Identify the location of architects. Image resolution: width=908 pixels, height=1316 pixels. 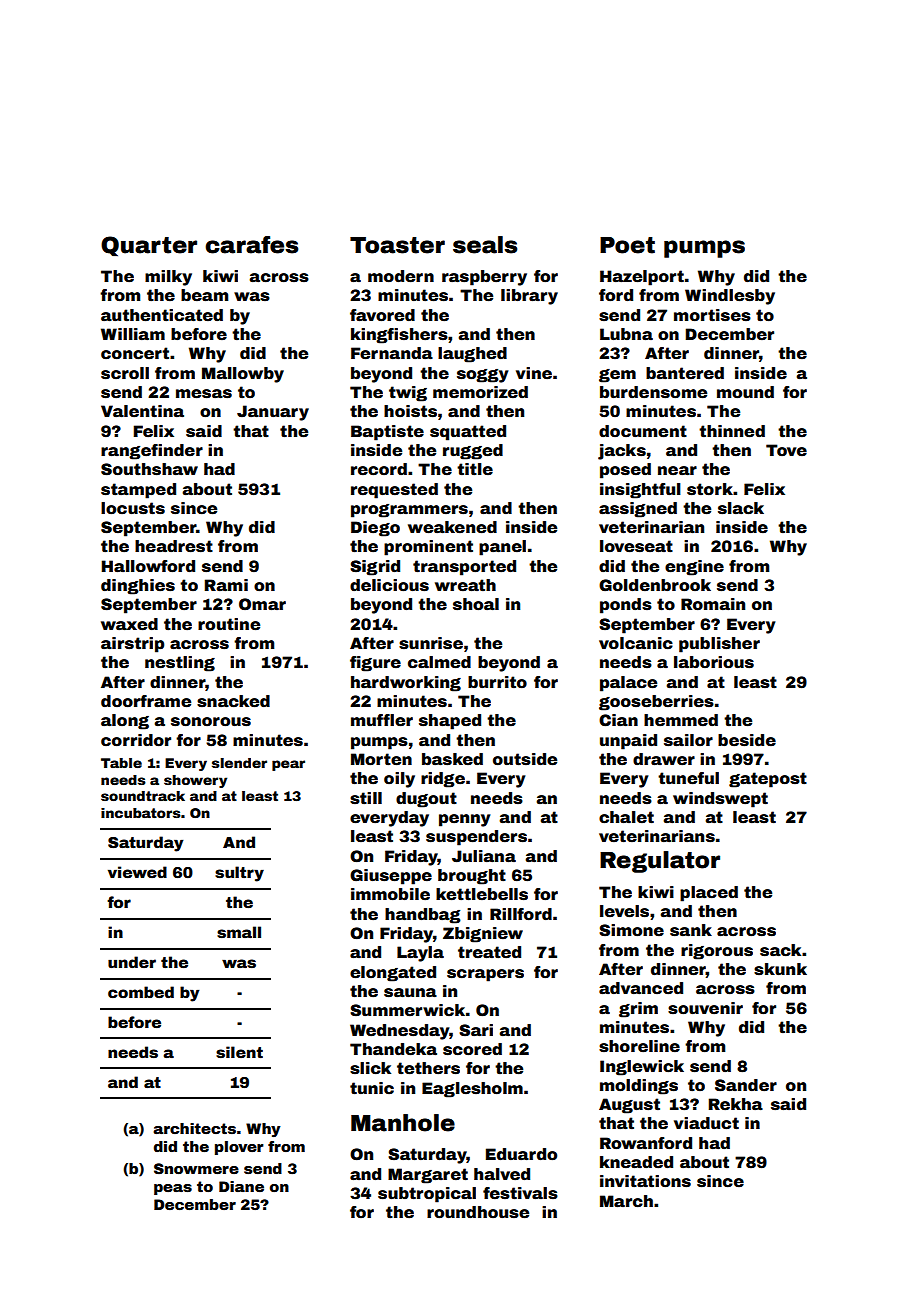
(194, 1128).
